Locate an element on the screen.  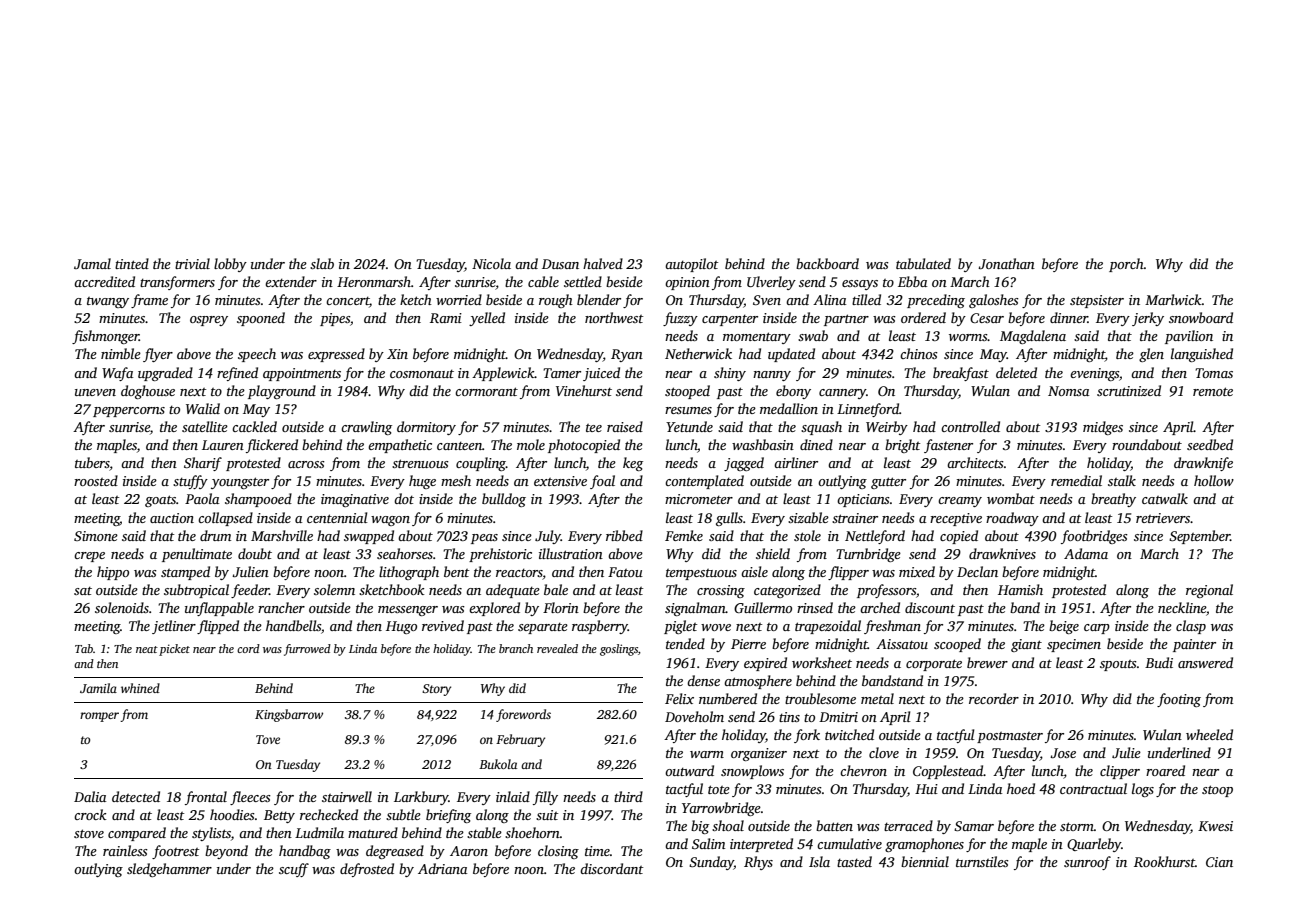
Fatou is located at coordinates (625, 572).
